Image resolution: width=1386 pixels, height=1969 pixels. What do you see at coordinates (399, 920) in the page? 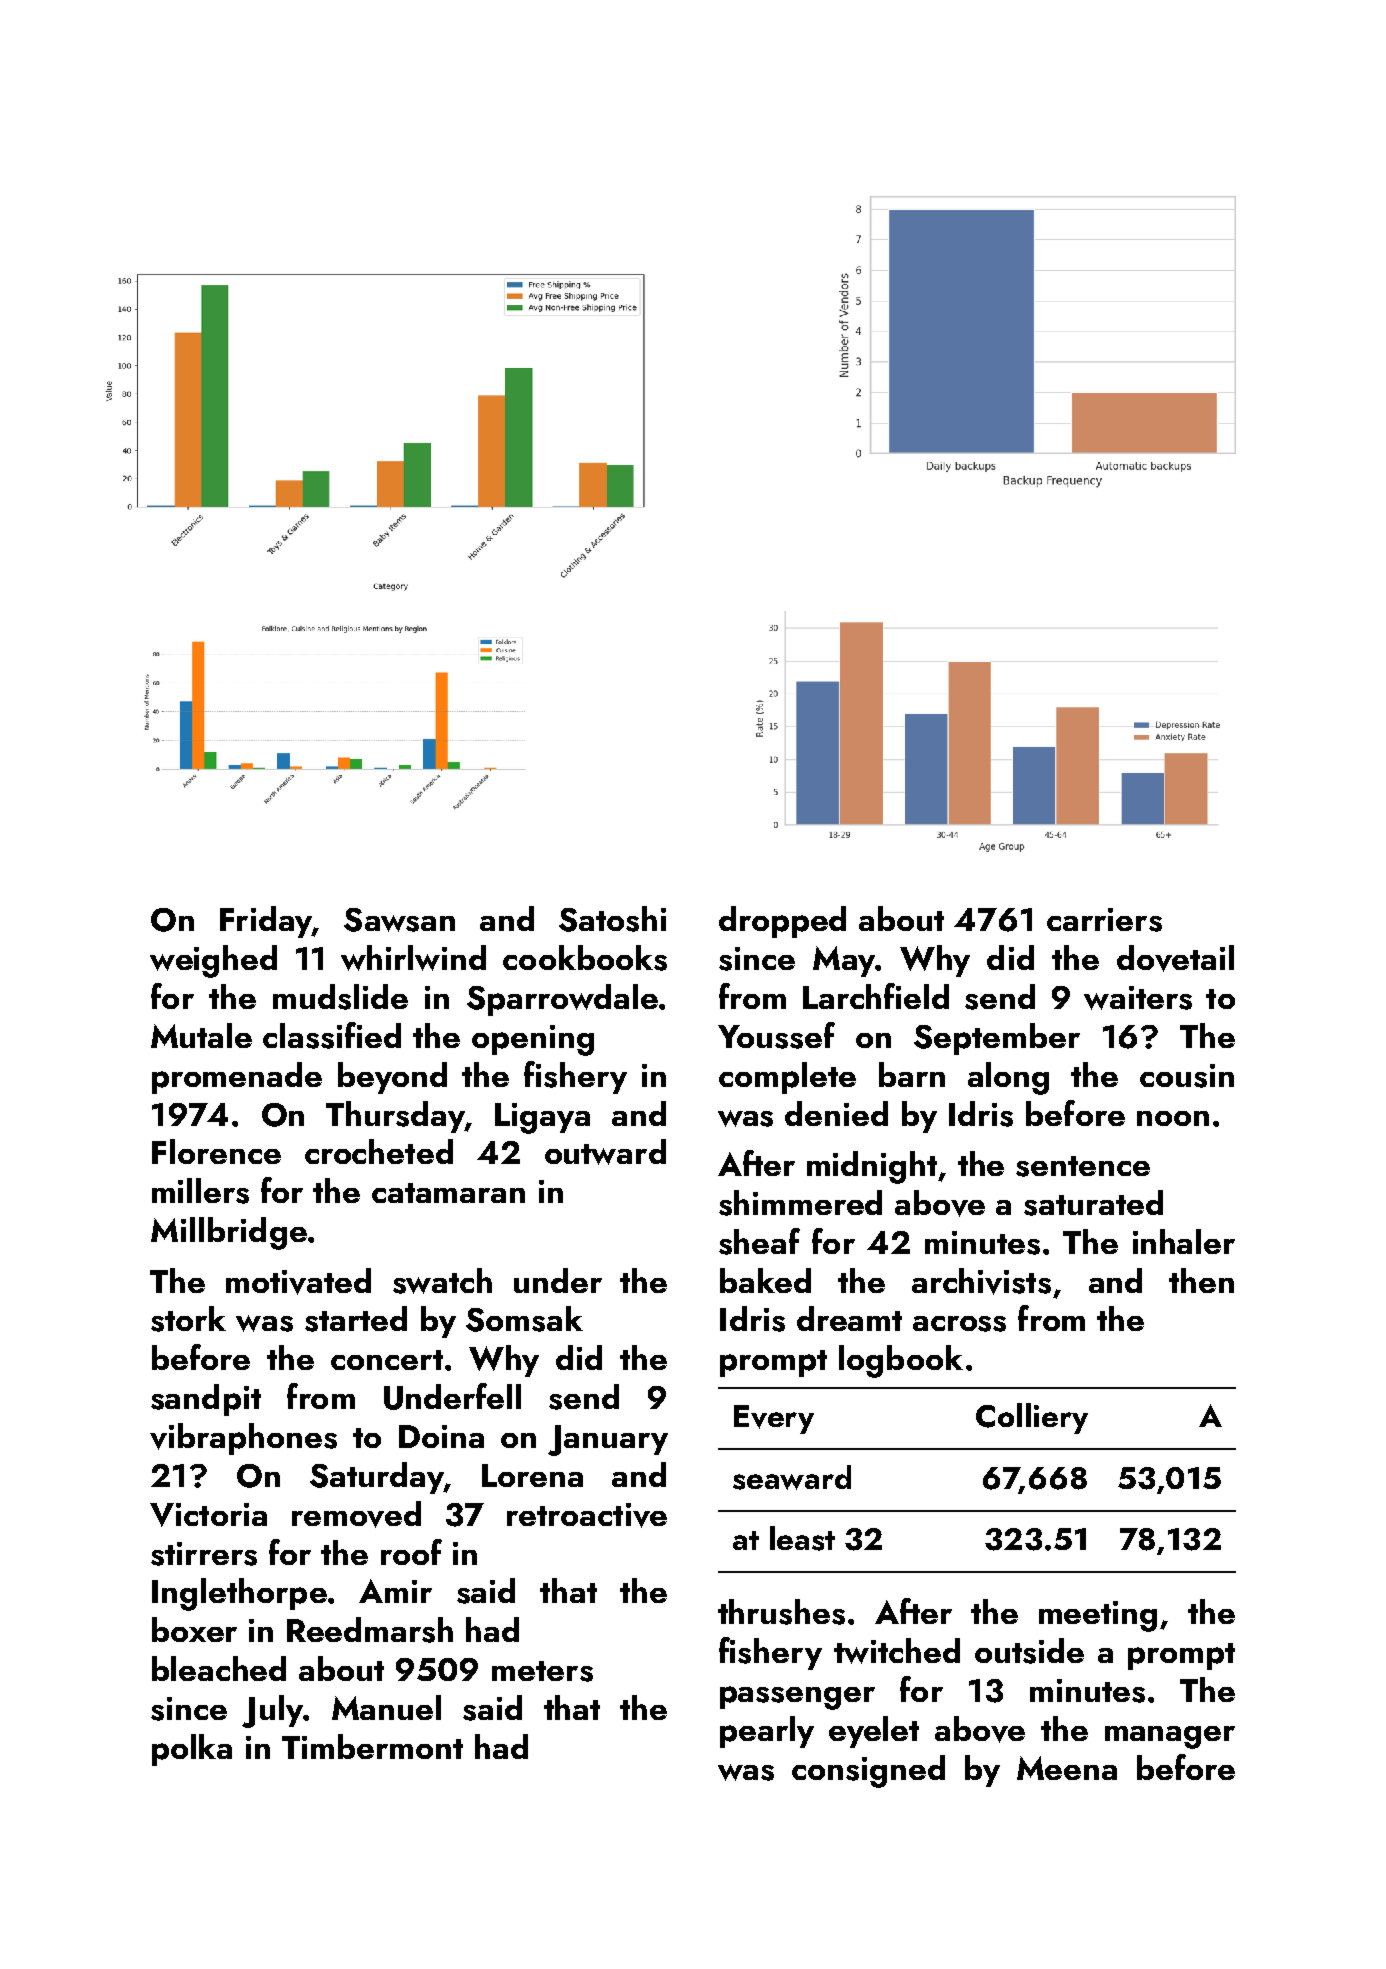
I see `Sawsan` at bounding box center [399, 920].
